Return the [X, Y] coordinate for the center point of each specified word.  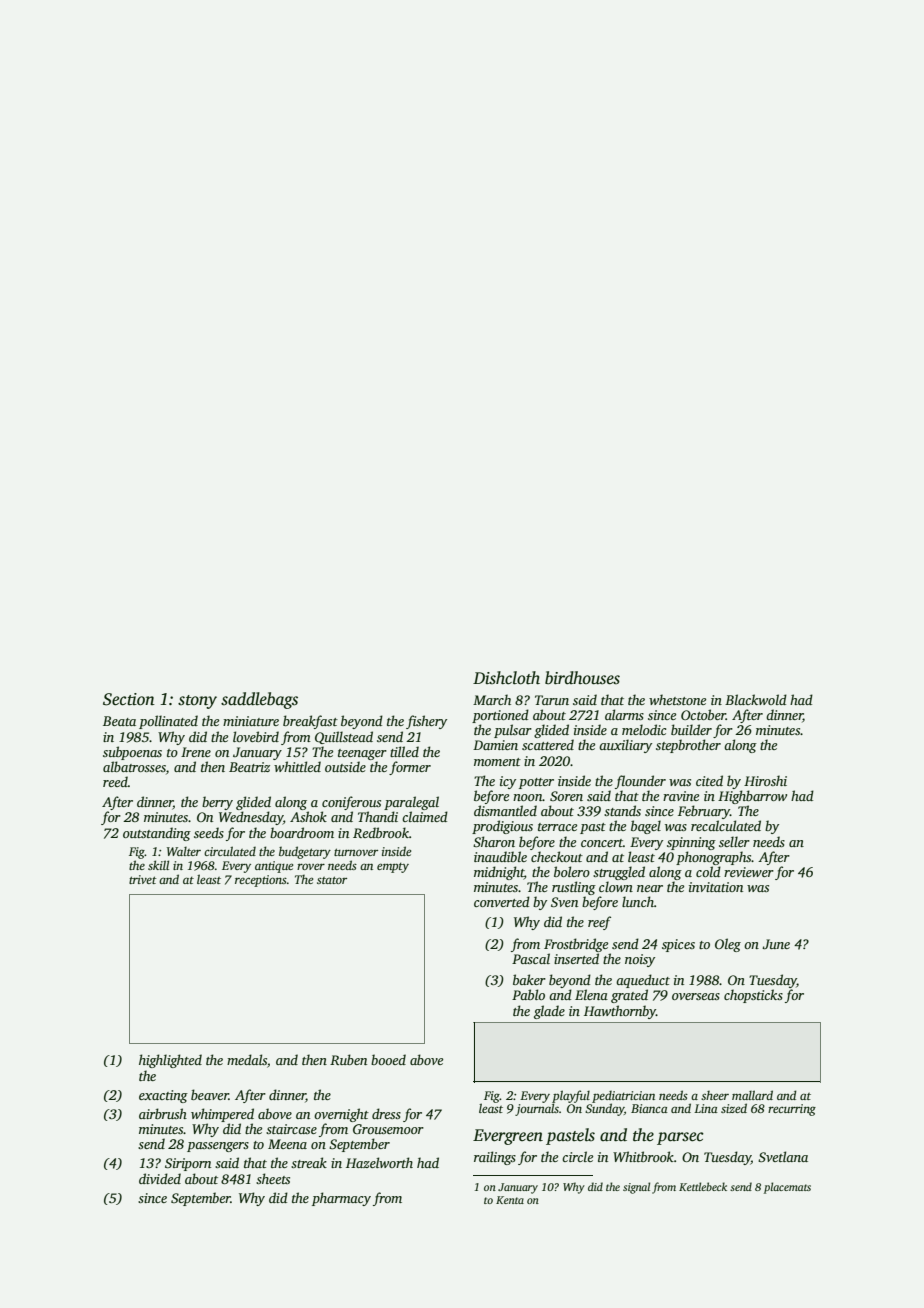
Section [129, 699]
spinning [691, 843]
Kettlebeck [703, 1186]
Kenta [510, 1200]
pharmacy [341, 1199]
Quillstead [344, 737]
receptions [261, 881]
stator [332, 880]
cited [709, 780]
